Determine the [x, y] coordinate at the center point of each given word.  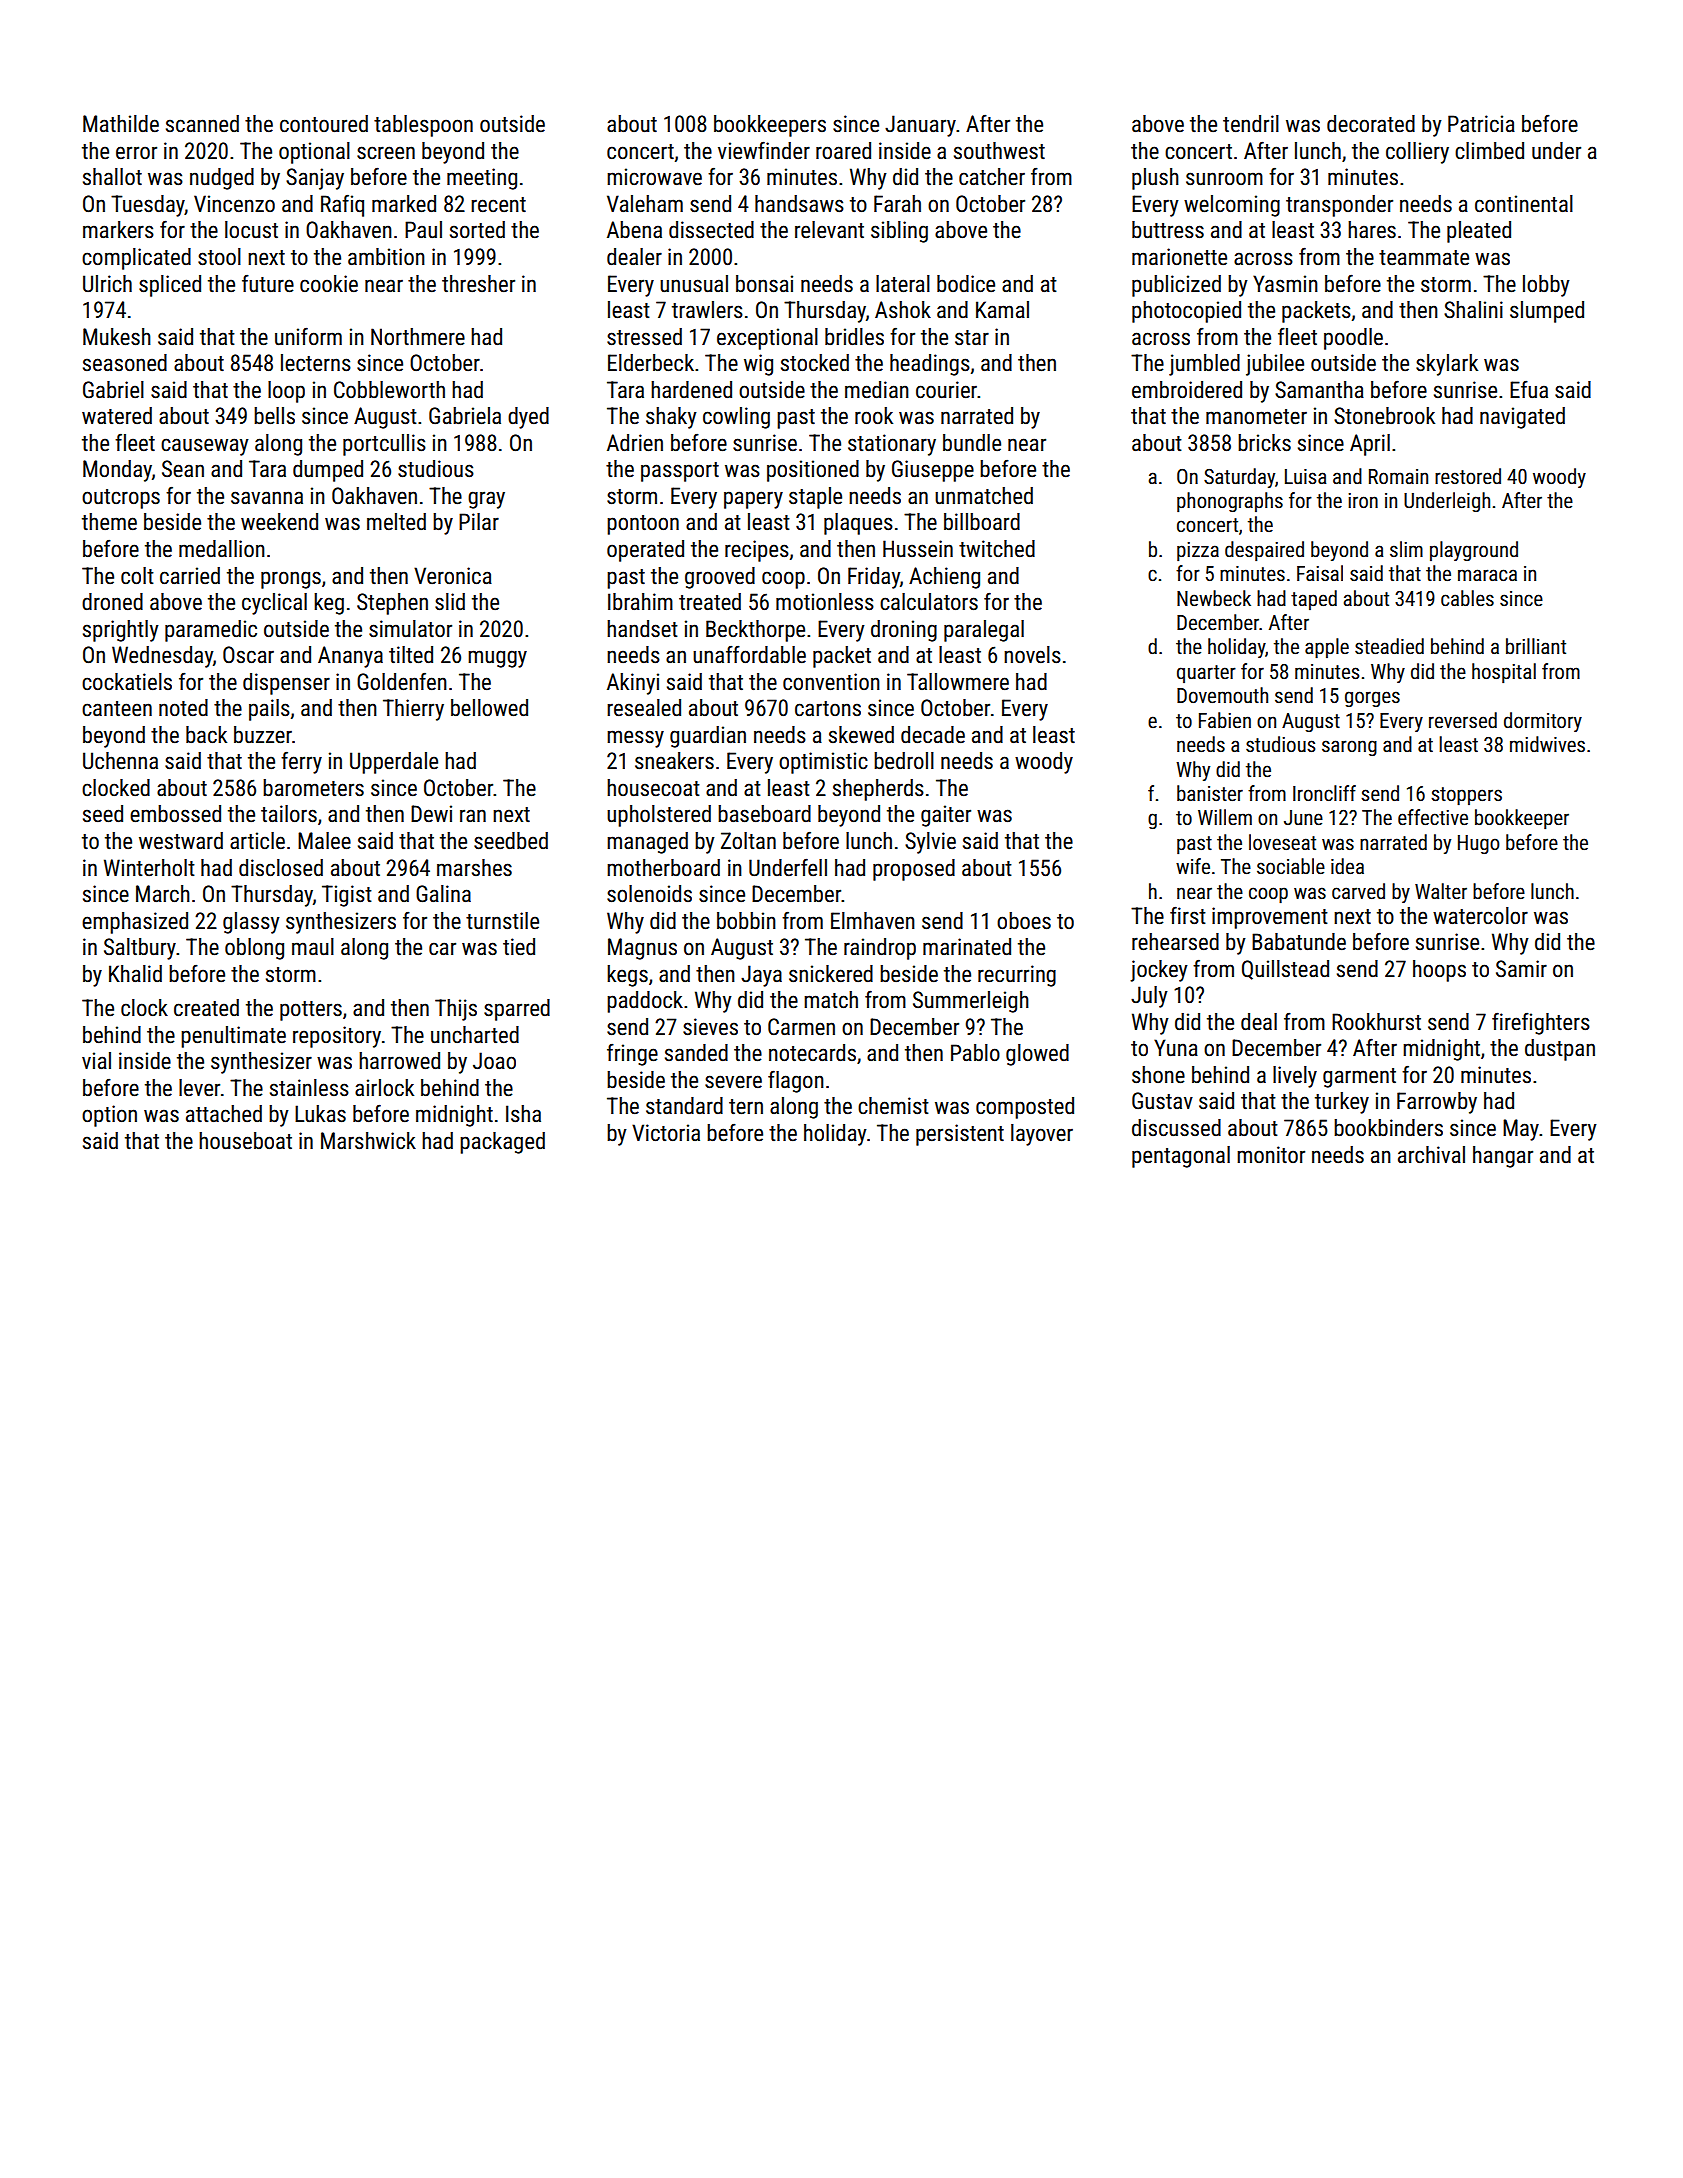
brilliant [1536, 646]
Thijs [456, 1010]
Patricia [1481, 124]
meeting [482, 179]
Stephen [392, 604]
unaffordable [749, 654]
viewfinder [764, 150]
